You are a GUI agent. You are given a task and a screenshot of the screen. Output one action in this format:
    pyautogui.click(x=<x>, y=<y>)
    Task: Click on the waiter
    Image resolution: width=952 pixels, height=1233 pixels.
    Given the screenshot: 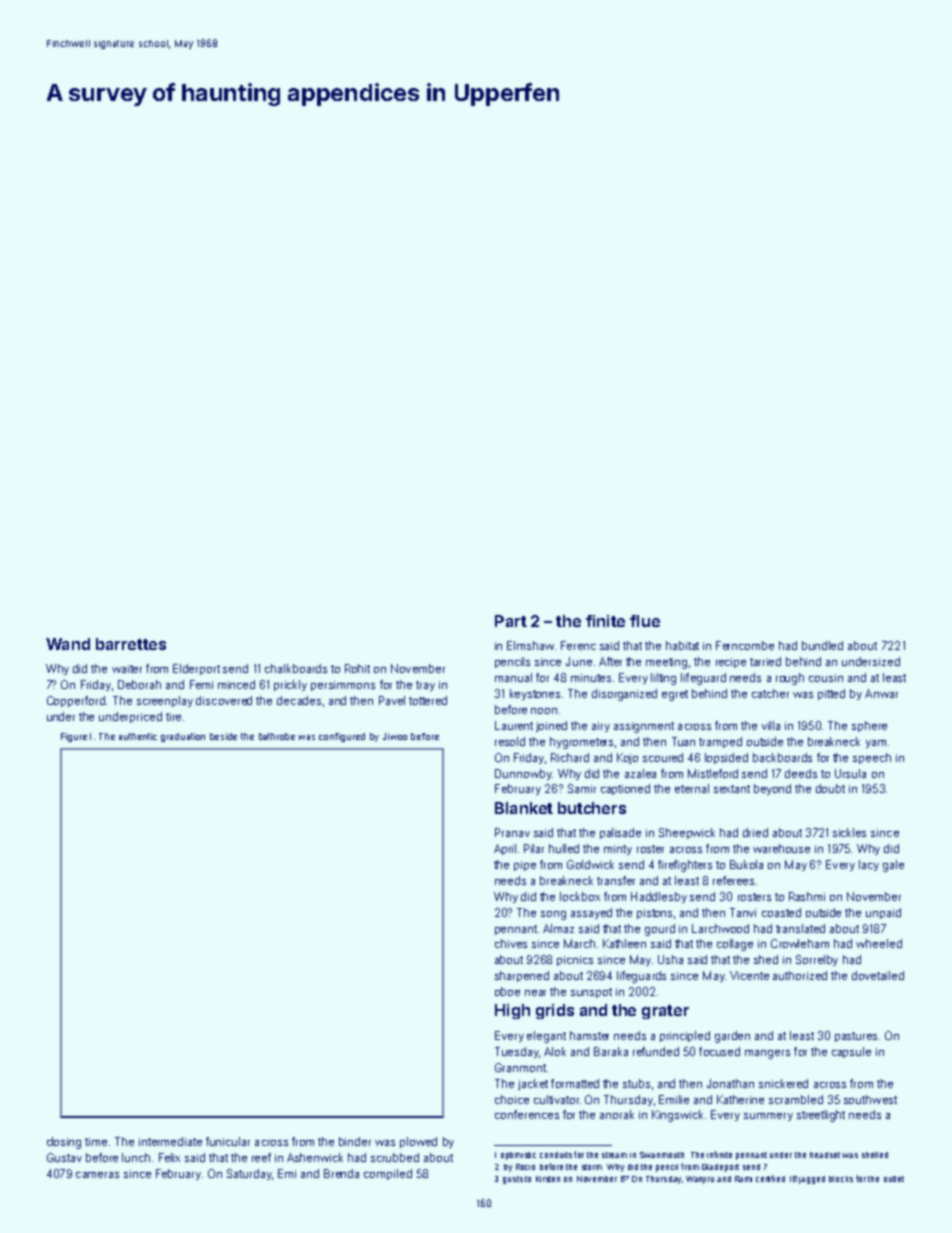 What is the action you would take?
    pyautogui.click(x=127, y=669)
